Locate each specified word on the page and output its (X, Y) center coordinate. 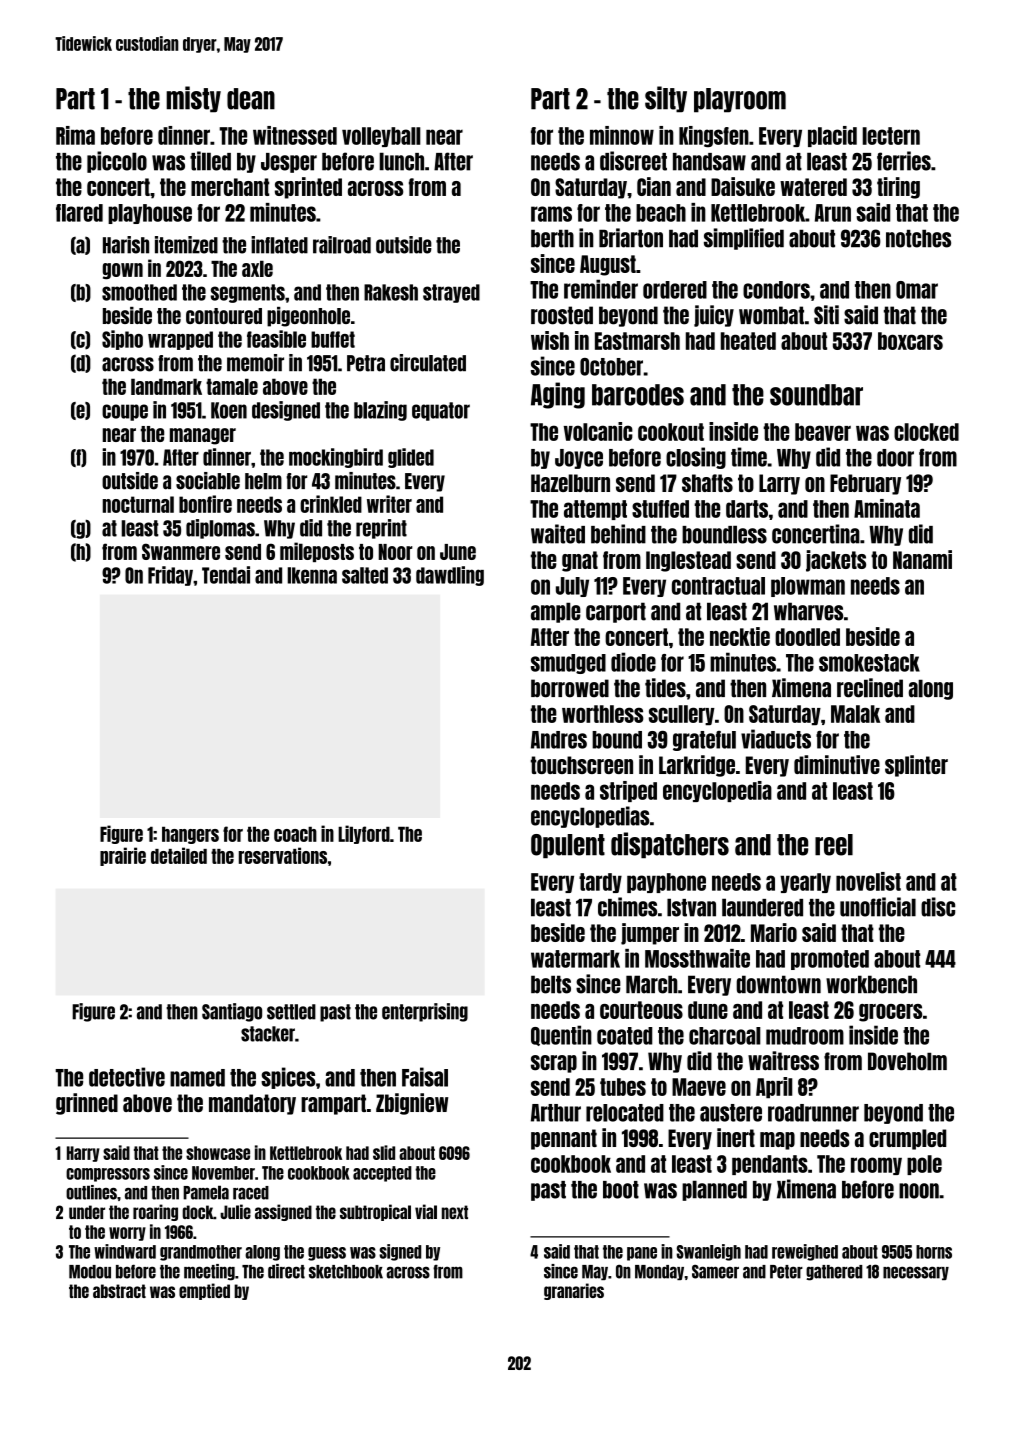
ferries (904, 161)
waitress (783, 1061)
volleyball (381, 137)
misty (193, 99)
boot (621, 1190)
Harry (83, 1154)
